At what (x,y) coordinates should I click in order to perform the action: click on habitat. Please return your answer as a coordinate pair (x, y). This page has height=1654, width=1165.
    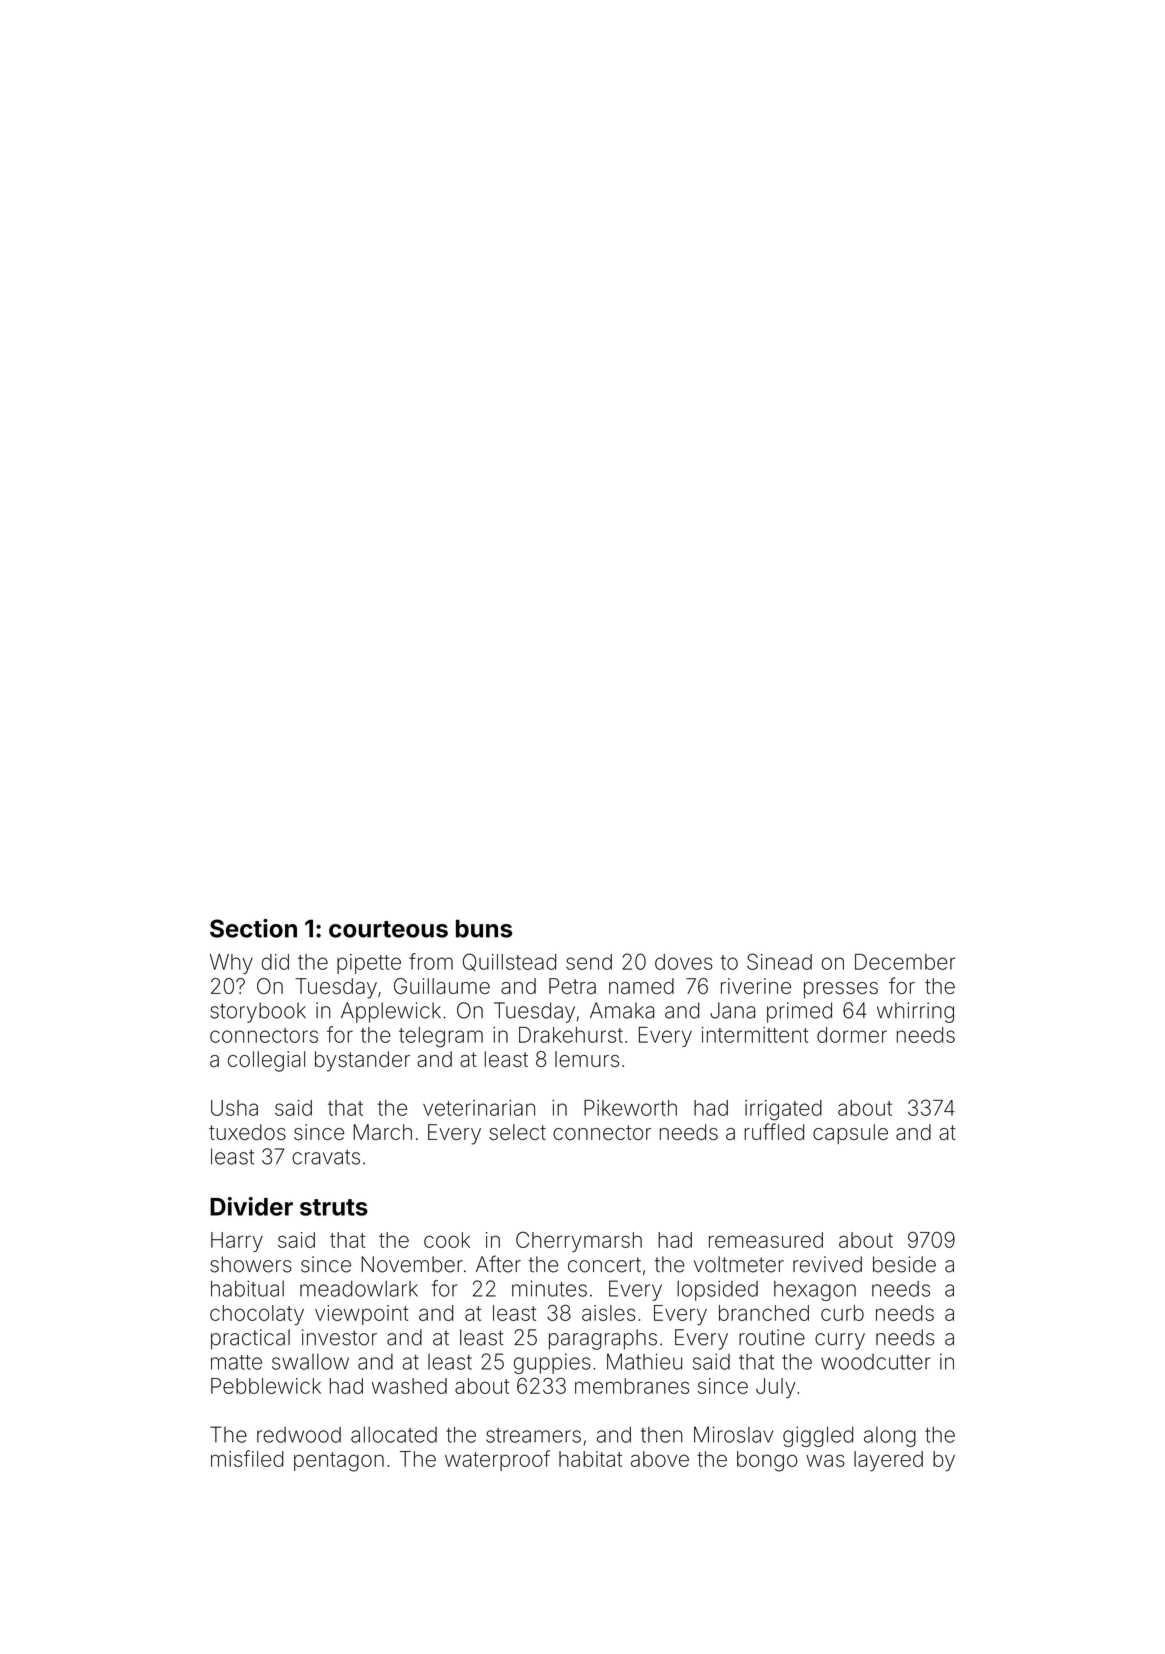
    Looking at the image, I should click on (590, 1459).
